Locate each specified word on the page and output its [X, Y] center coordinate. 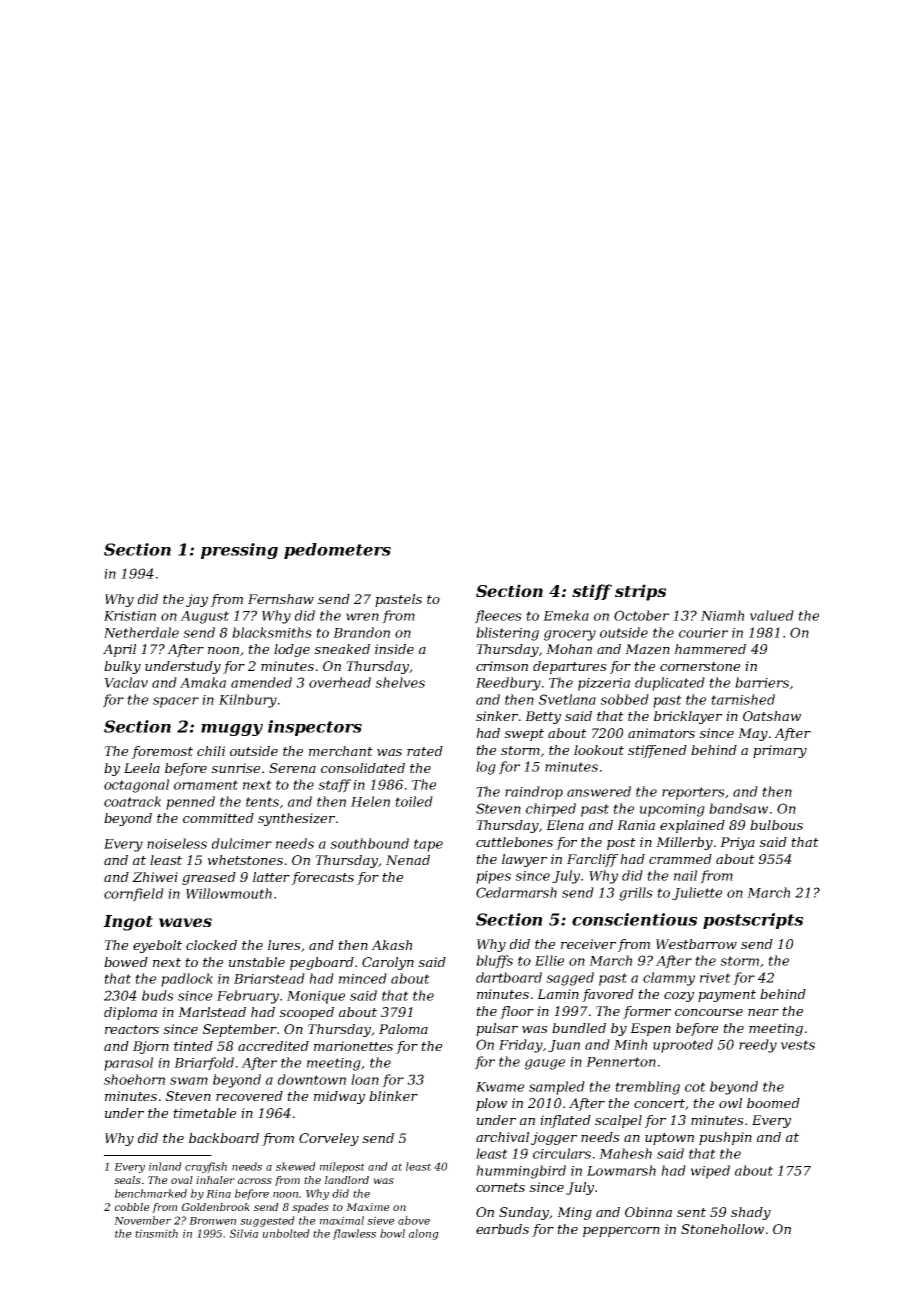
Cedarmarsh [516, 892]
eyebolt [157, 946]
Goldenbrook [216, 1207]
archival [502, 1137]
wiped [710, 1172]
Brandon [361, 632]
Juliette [697, 894]
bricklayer [688, 717]
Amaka [203, 682]
